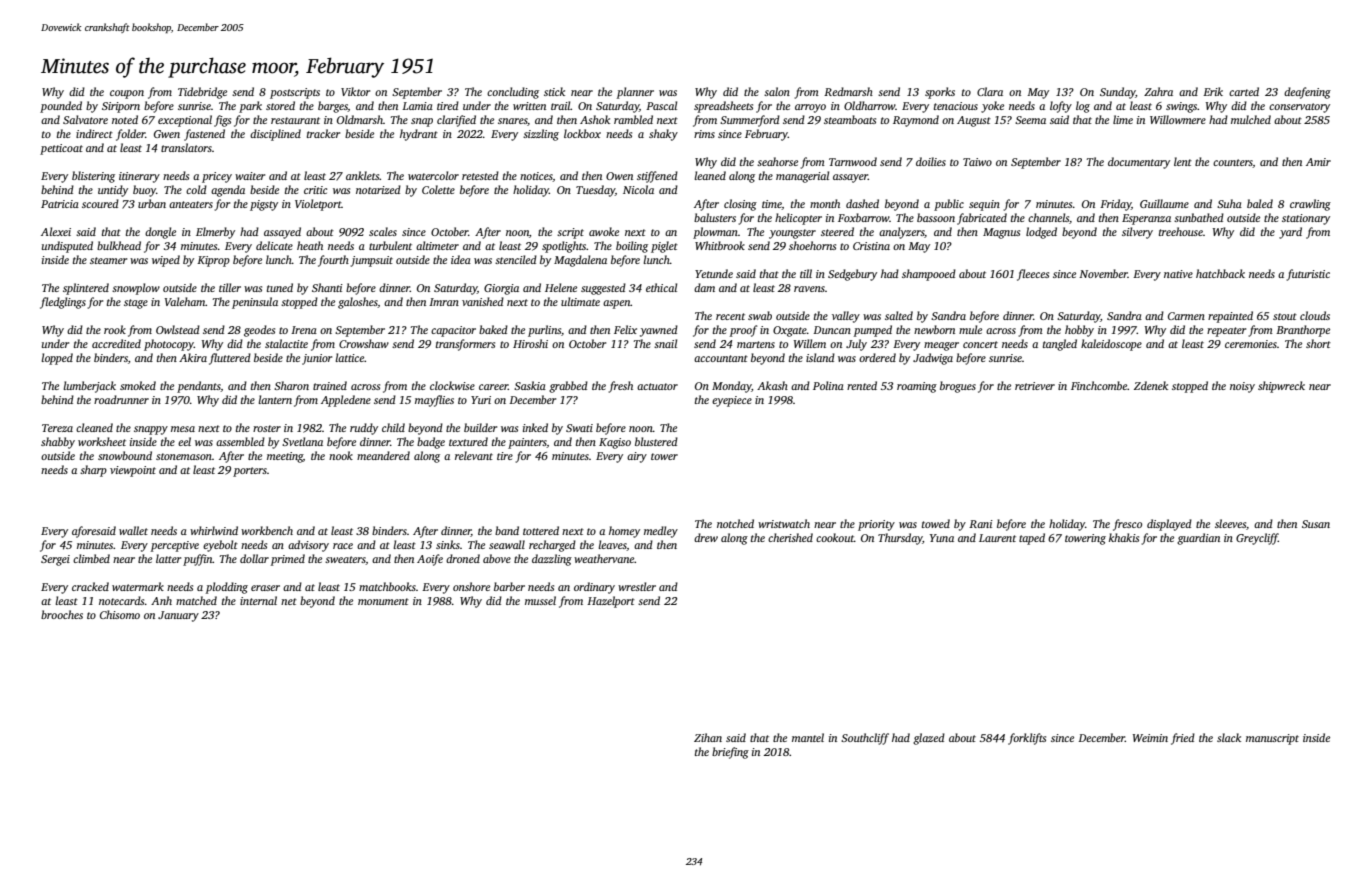 This screenshot has width=1372, height=887. I want to click on Hazelport, so click(611, 602).
